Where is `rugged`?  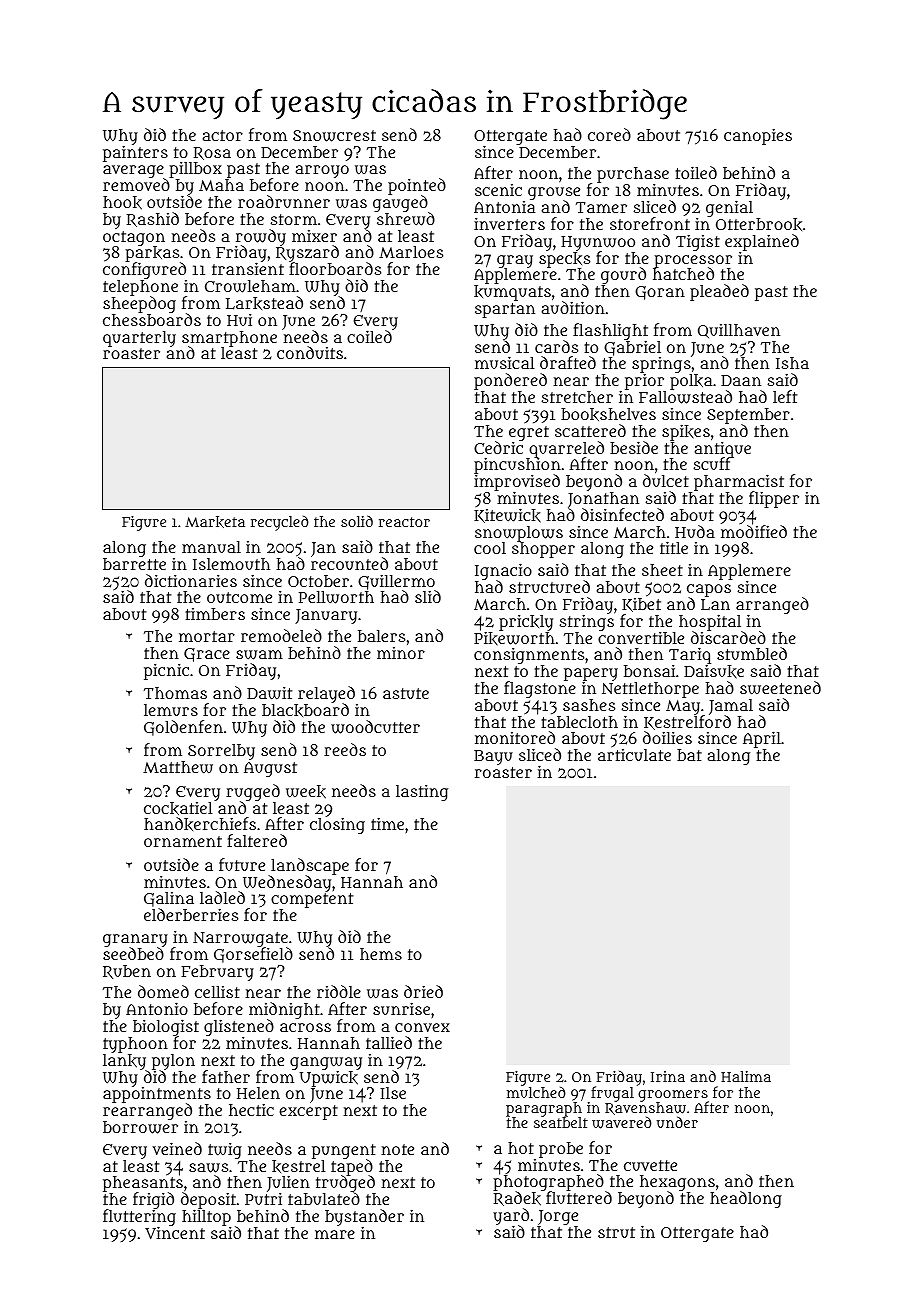 rugged is located at coordinates (253, 792).
